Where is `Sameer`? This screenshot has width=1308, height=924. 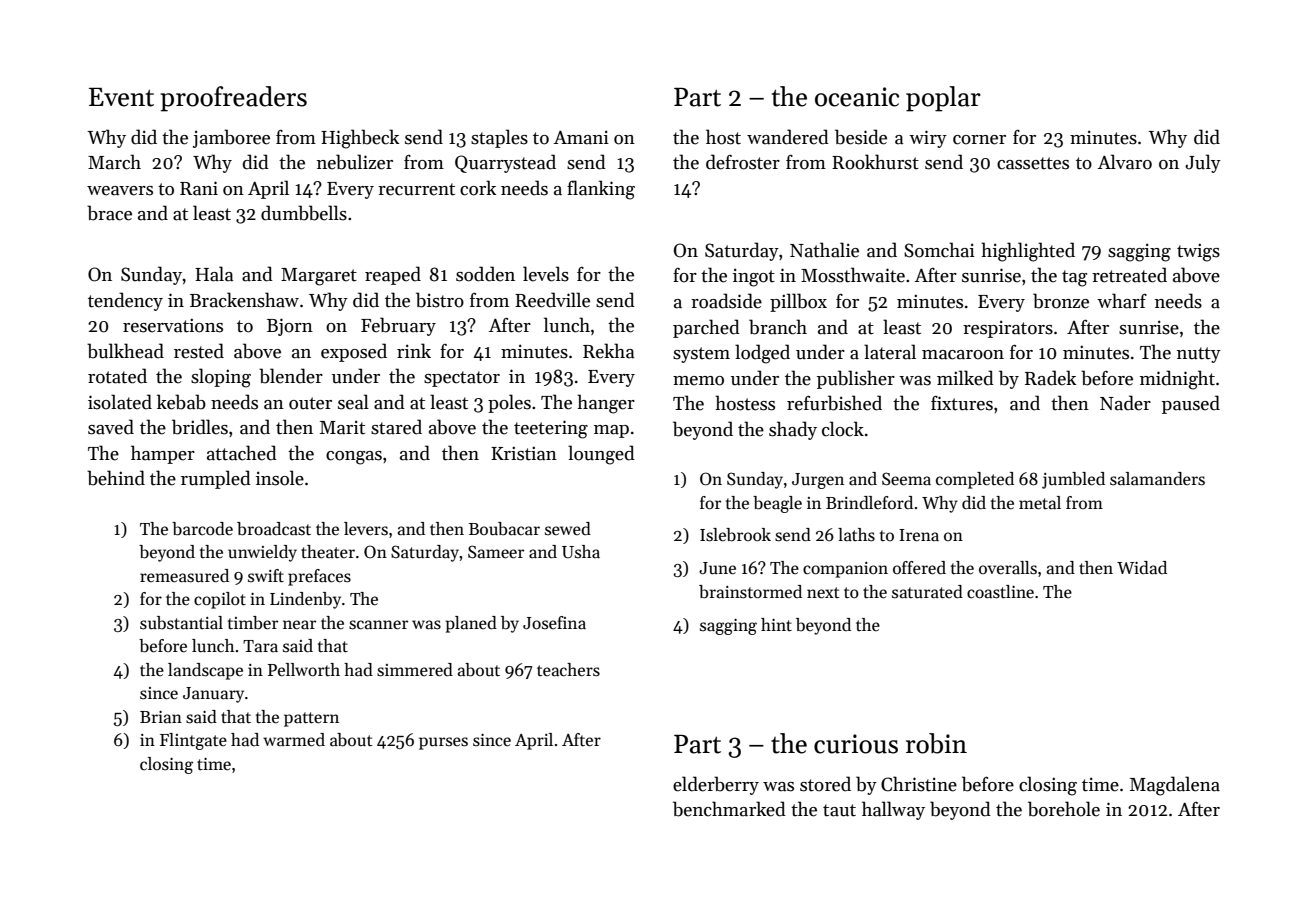 Sameer is located at coordinates (496, 552).
